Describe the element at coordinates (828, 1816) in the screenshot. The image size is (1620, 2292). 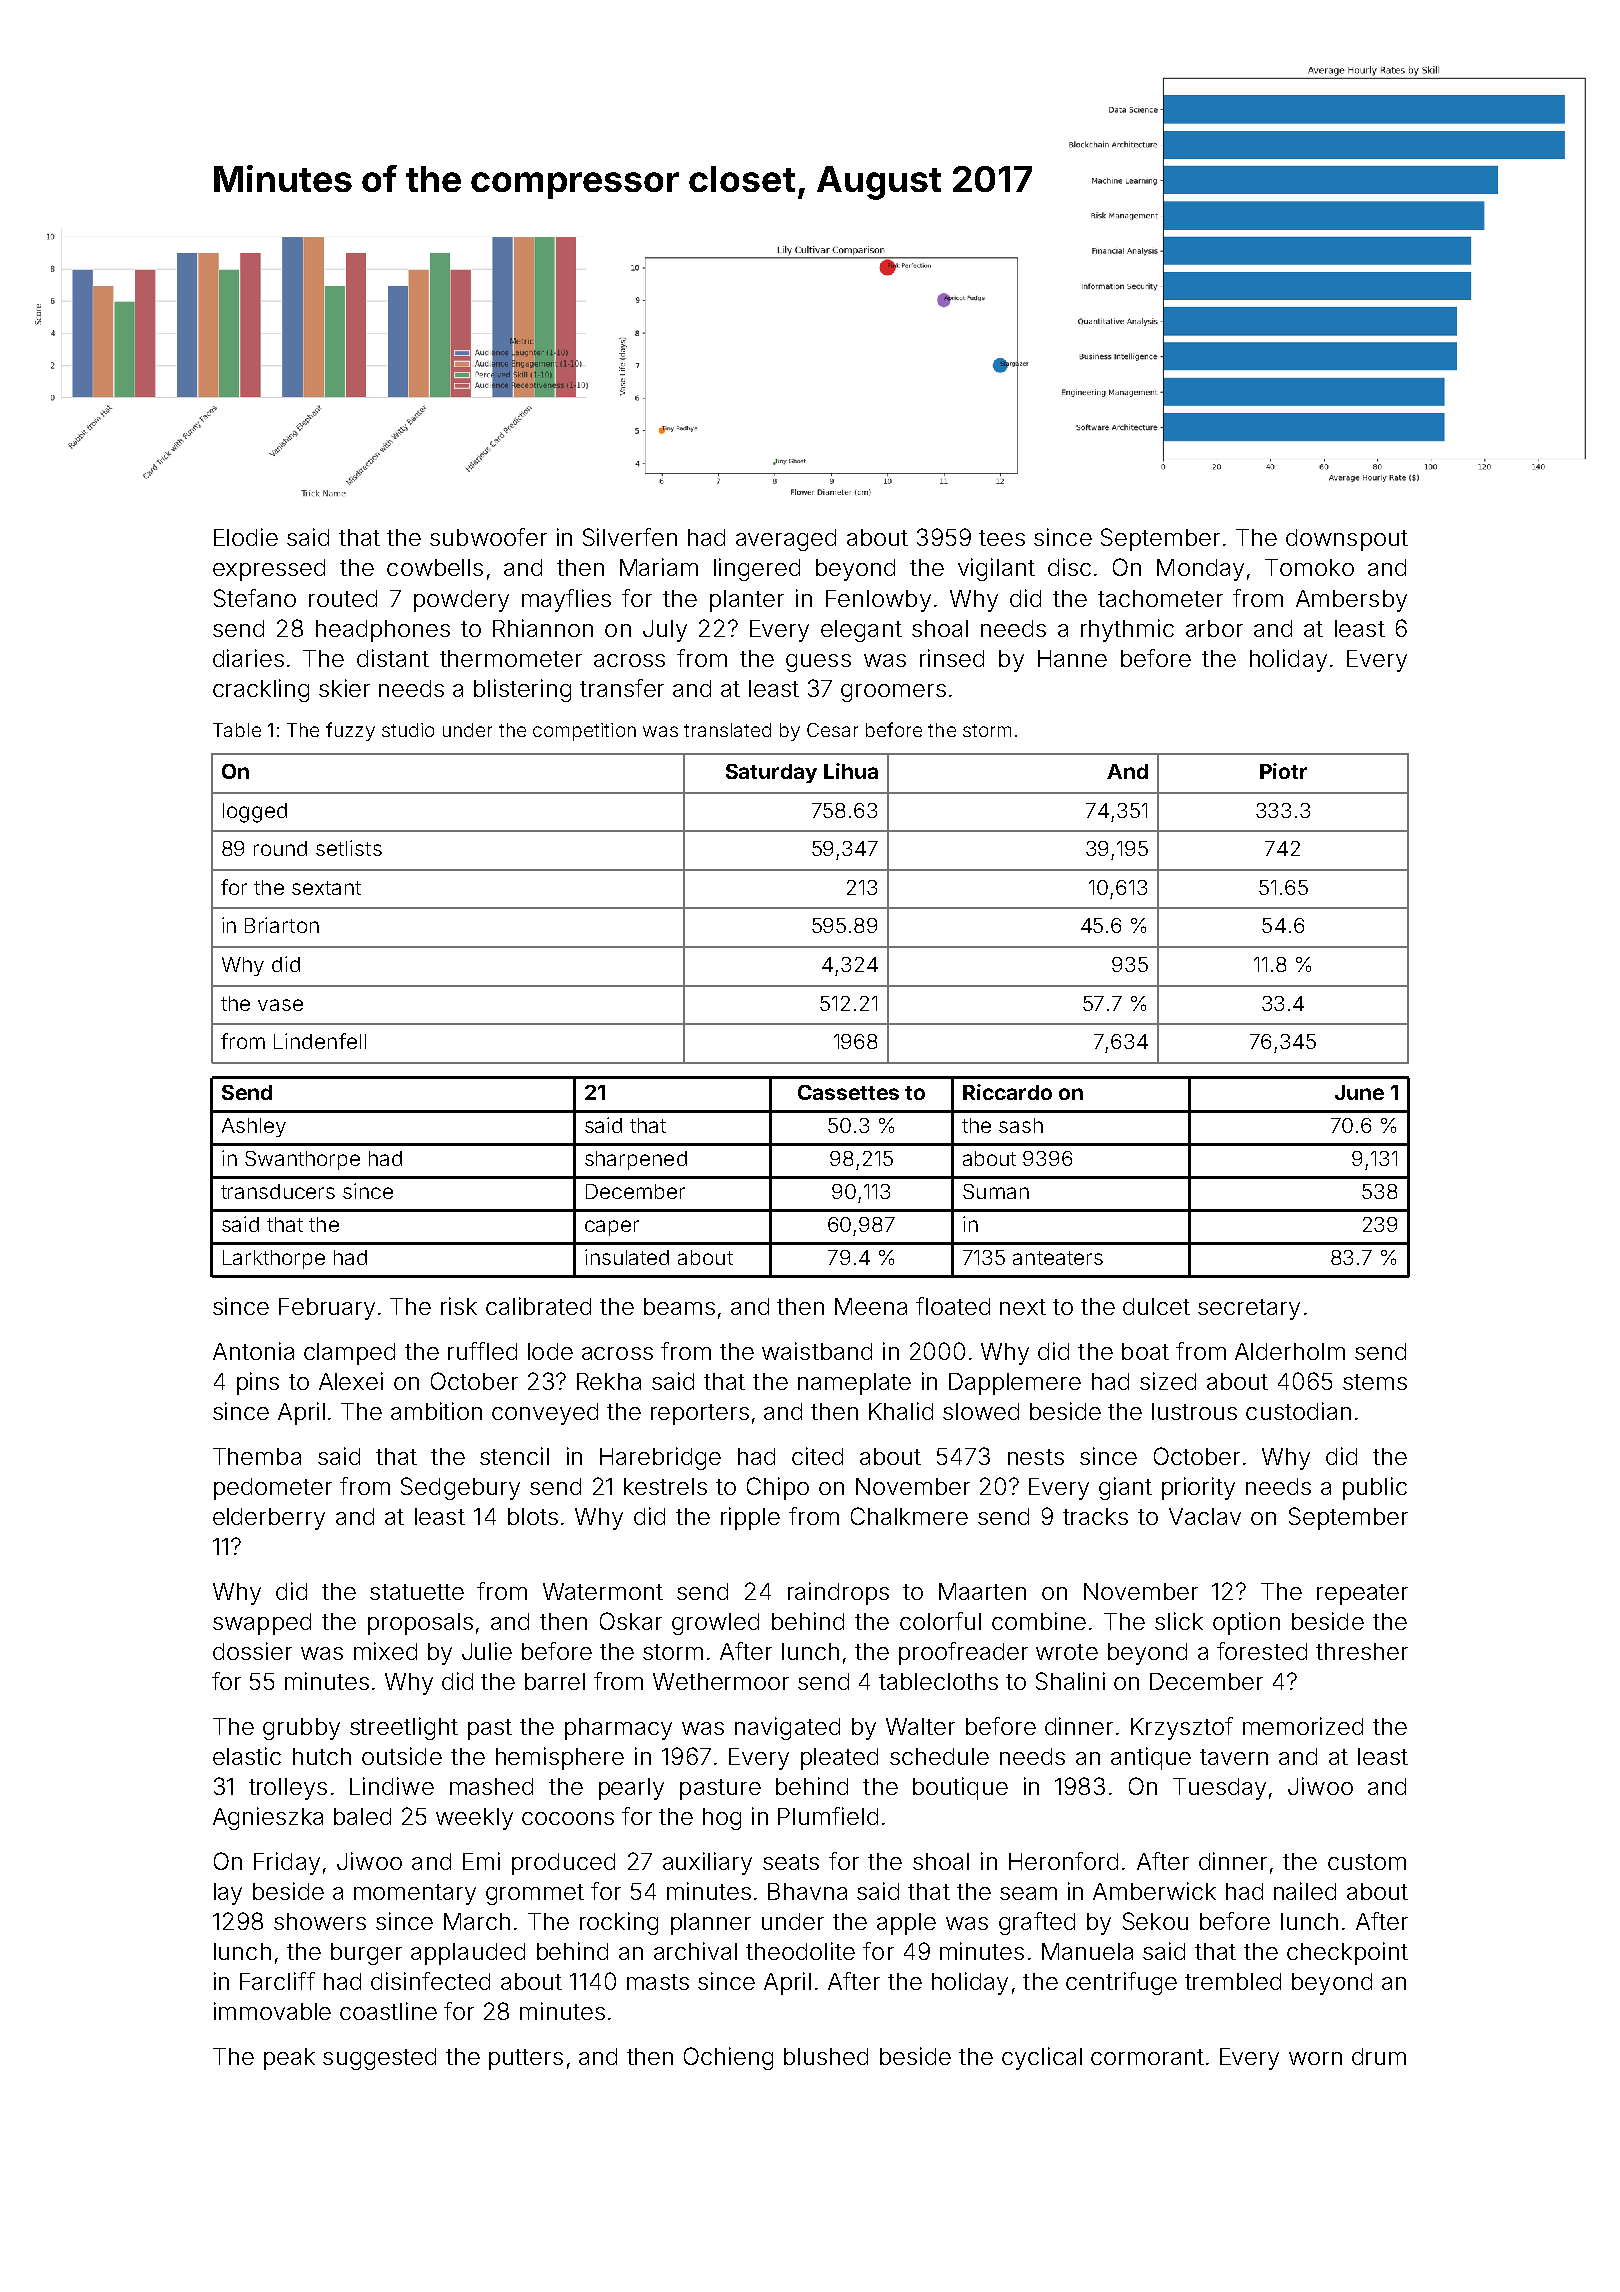
I see `Plumfield` at that location.
